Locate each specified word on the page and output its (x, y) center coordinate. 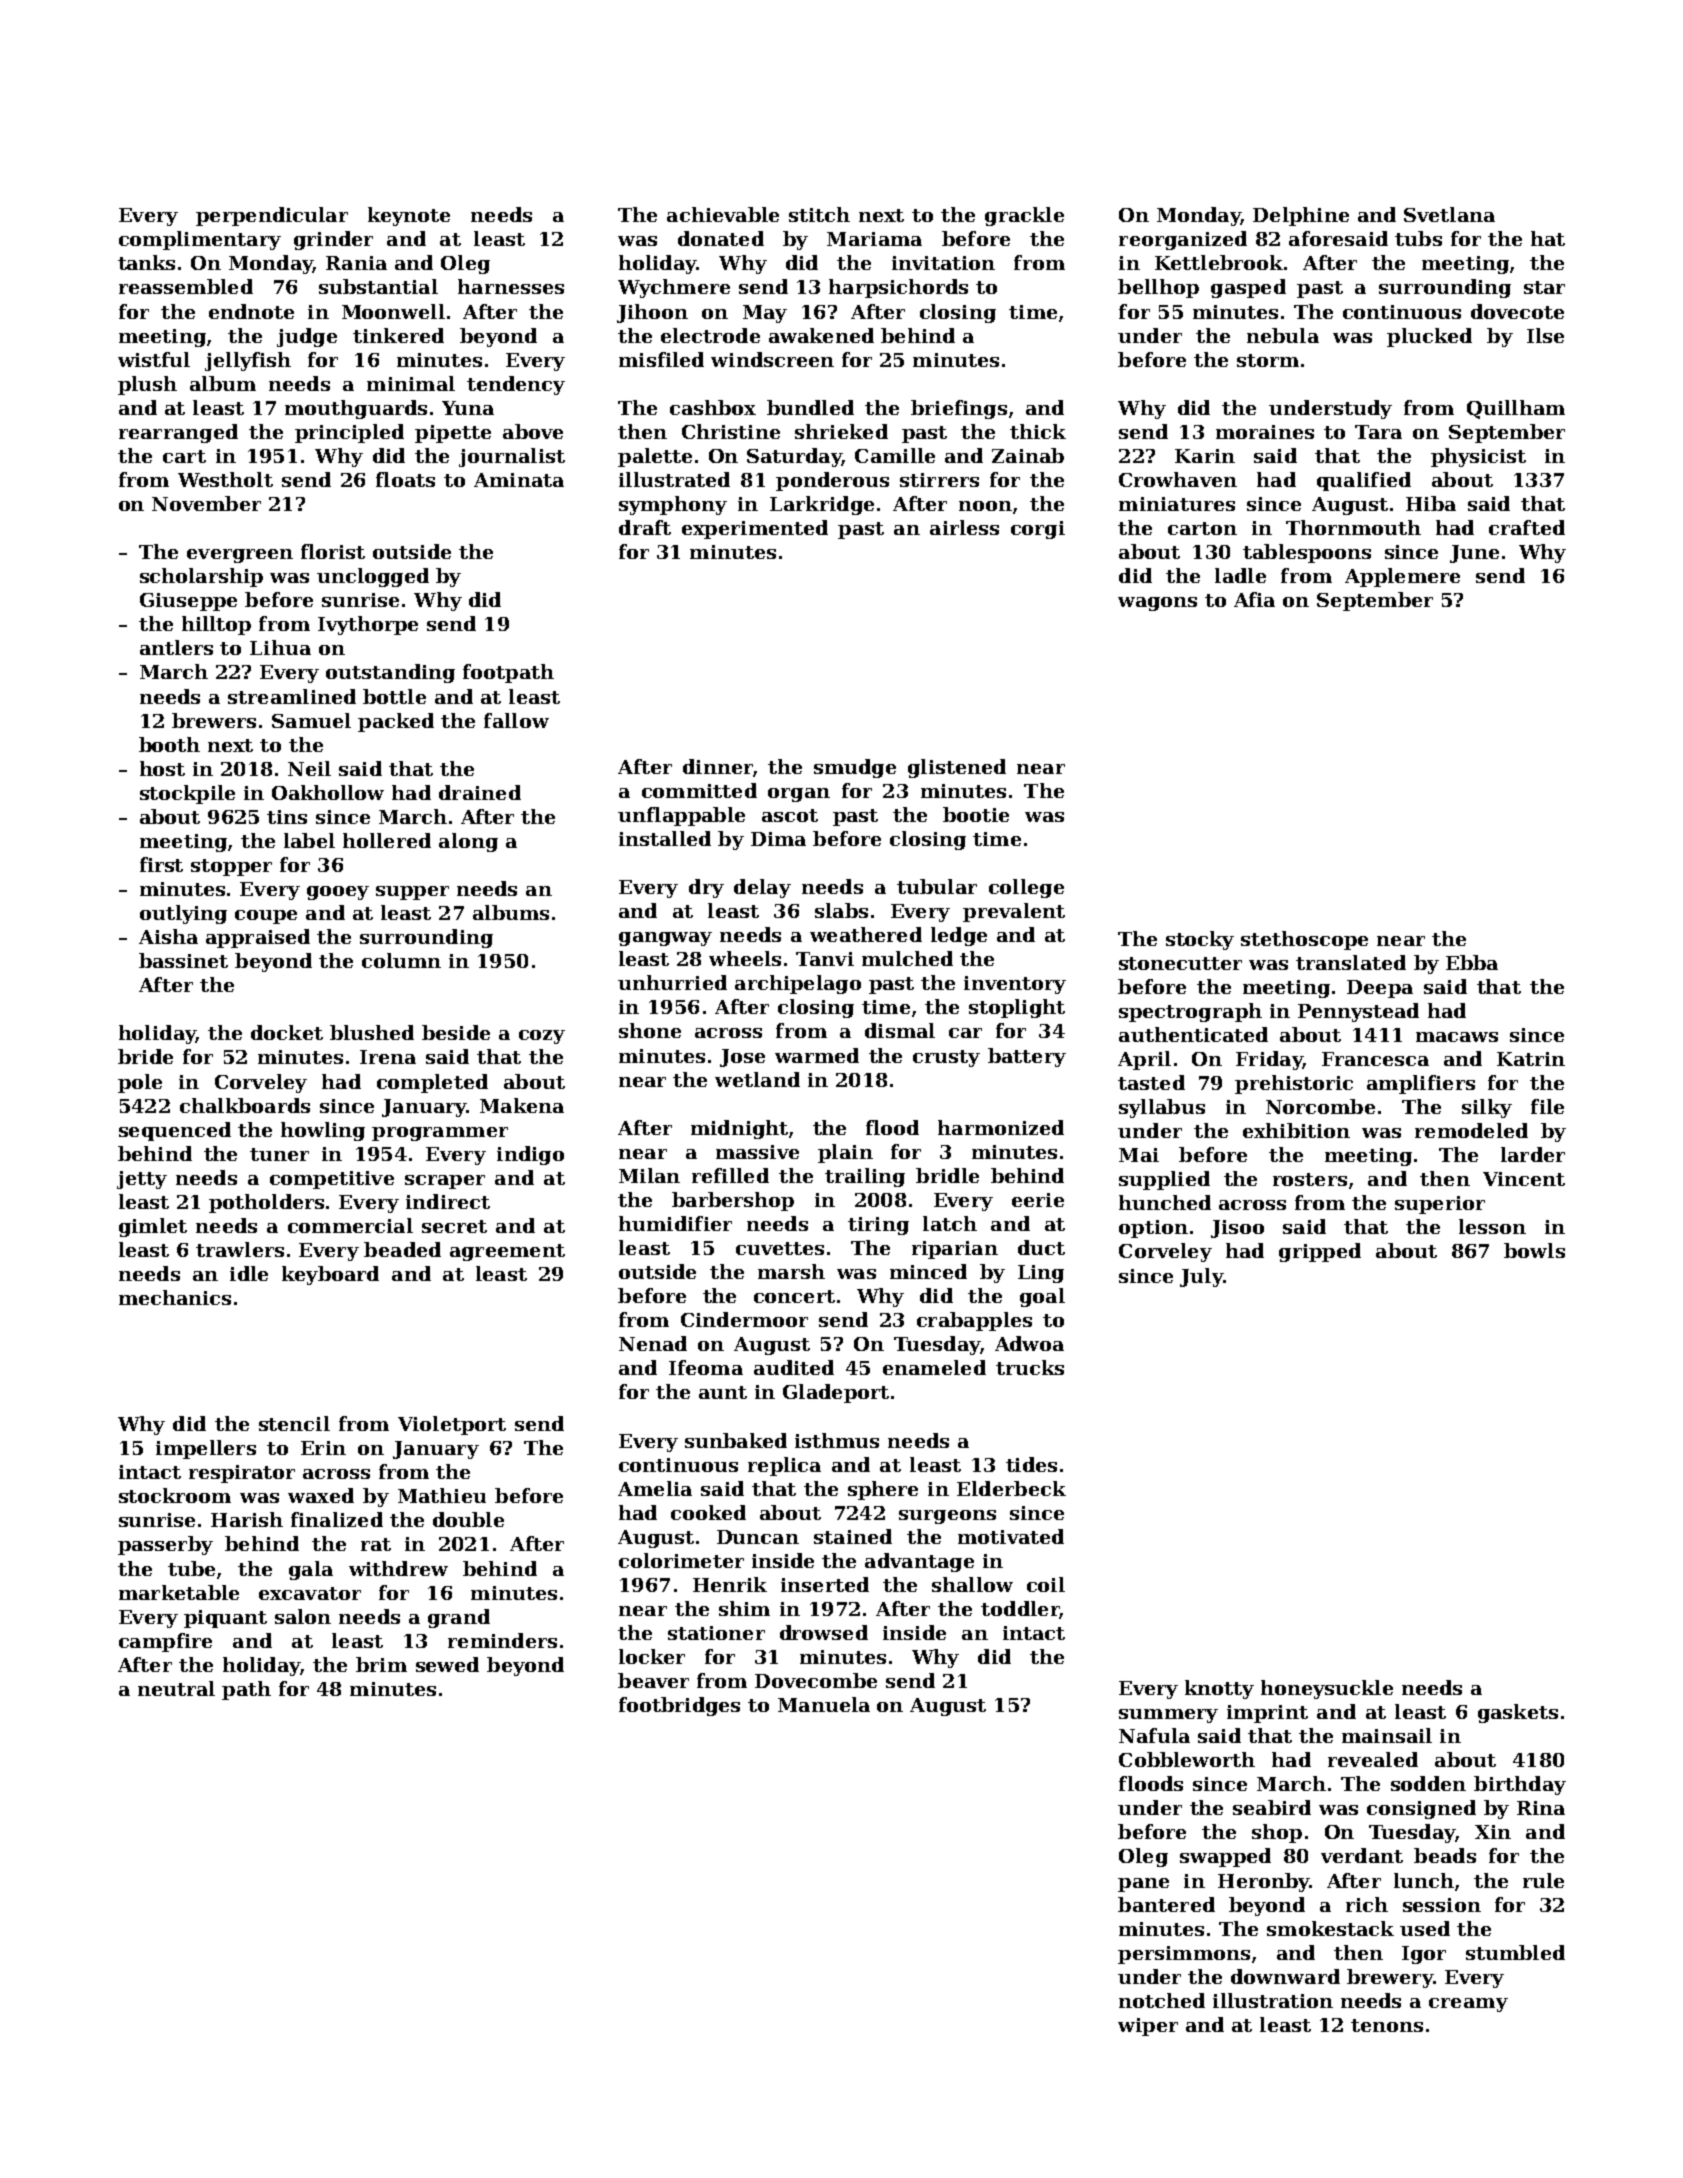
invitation (943, 263)
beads (1445, 1855)
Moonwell (393, 311)
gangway (665, 939)
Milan (649, 1175)
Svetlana (1449, 214)
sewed (447, 1664)
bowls (1534, 1250)
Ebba (1472, 962)
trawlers (240, 1249)
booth (169, 744)
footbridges (679, 1706)
